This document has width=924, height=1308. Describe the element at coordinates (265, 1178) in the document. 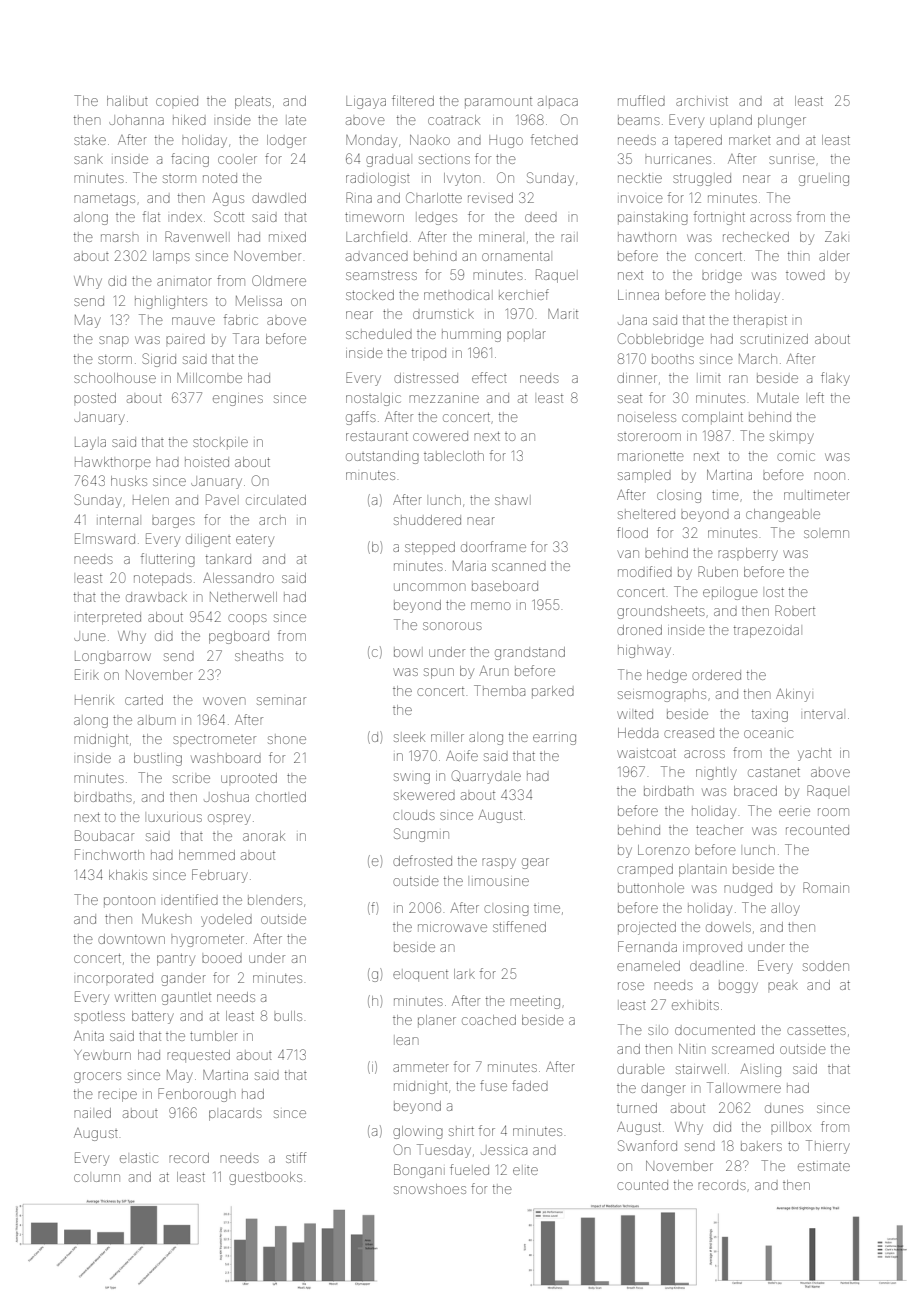

I see `guestbooks` at that location.
